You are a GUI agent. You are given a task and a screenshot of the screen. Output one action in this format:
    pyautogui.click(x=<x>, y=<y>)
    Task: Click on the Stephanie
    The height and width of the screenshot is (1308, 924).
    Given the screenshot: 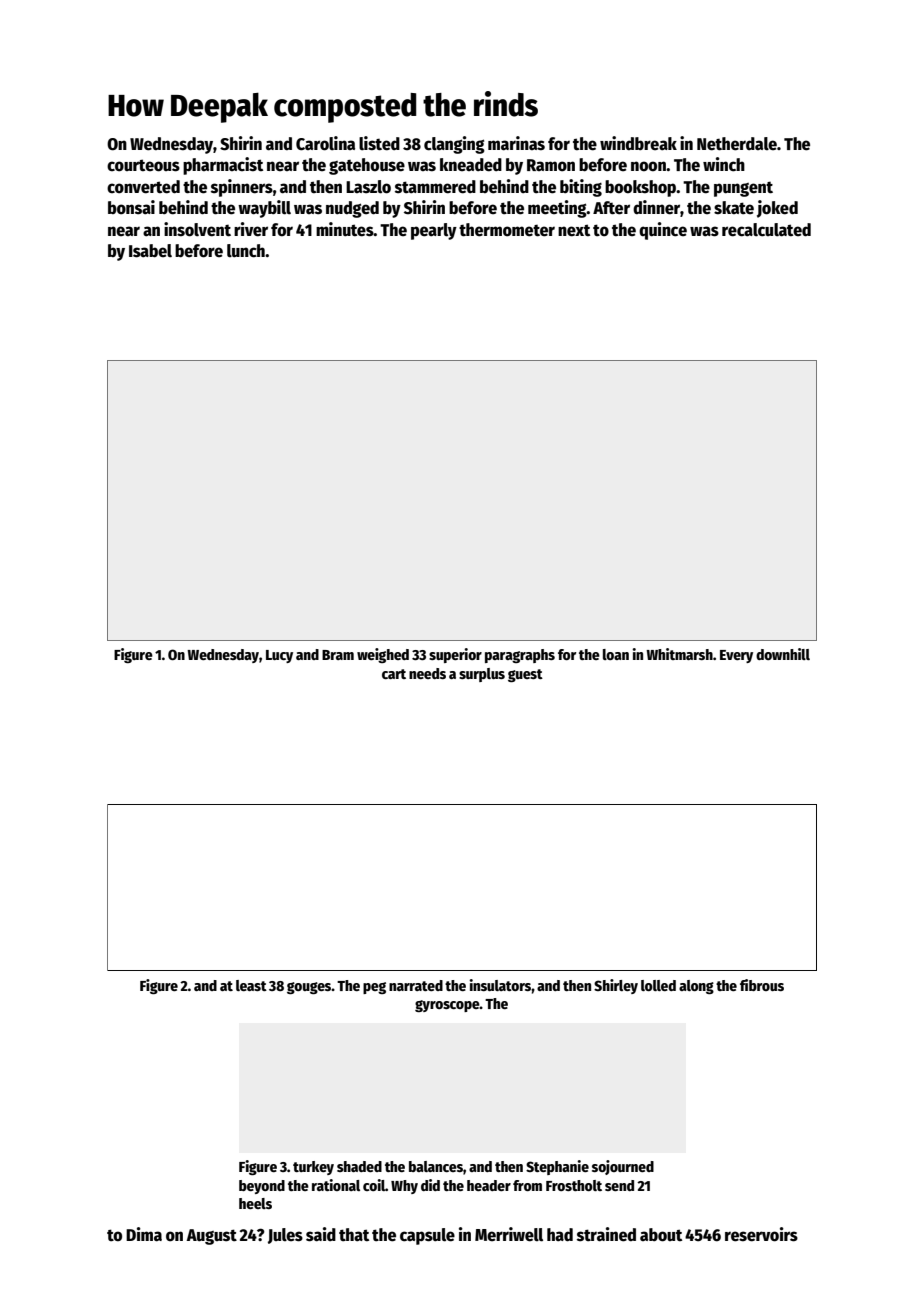 What is the action you would take?
    pyautogui.click(x=557, y=1167)
